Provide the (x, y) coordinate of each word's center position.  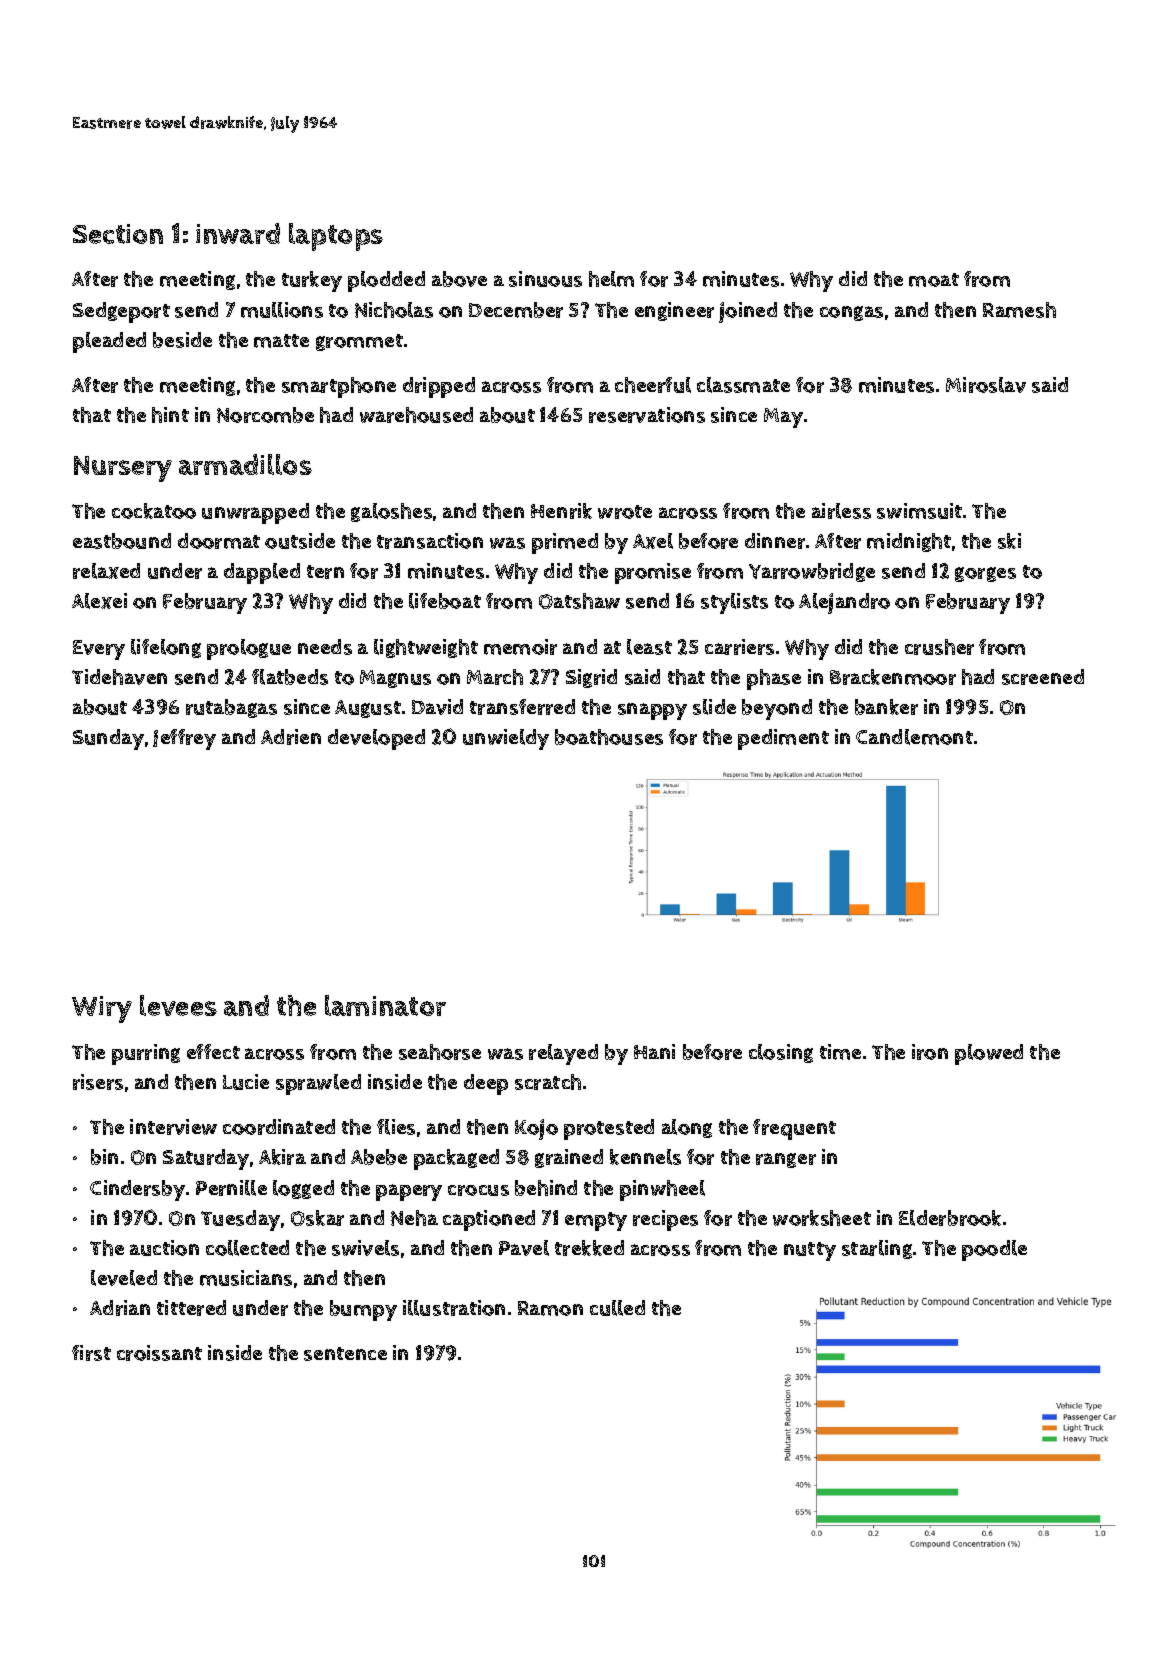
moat (934, 280)
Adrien (291, 737)
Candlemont (914, 737)
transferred (522, 707)
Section (118, 234)
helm (611, 279)
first (91, 1353)
